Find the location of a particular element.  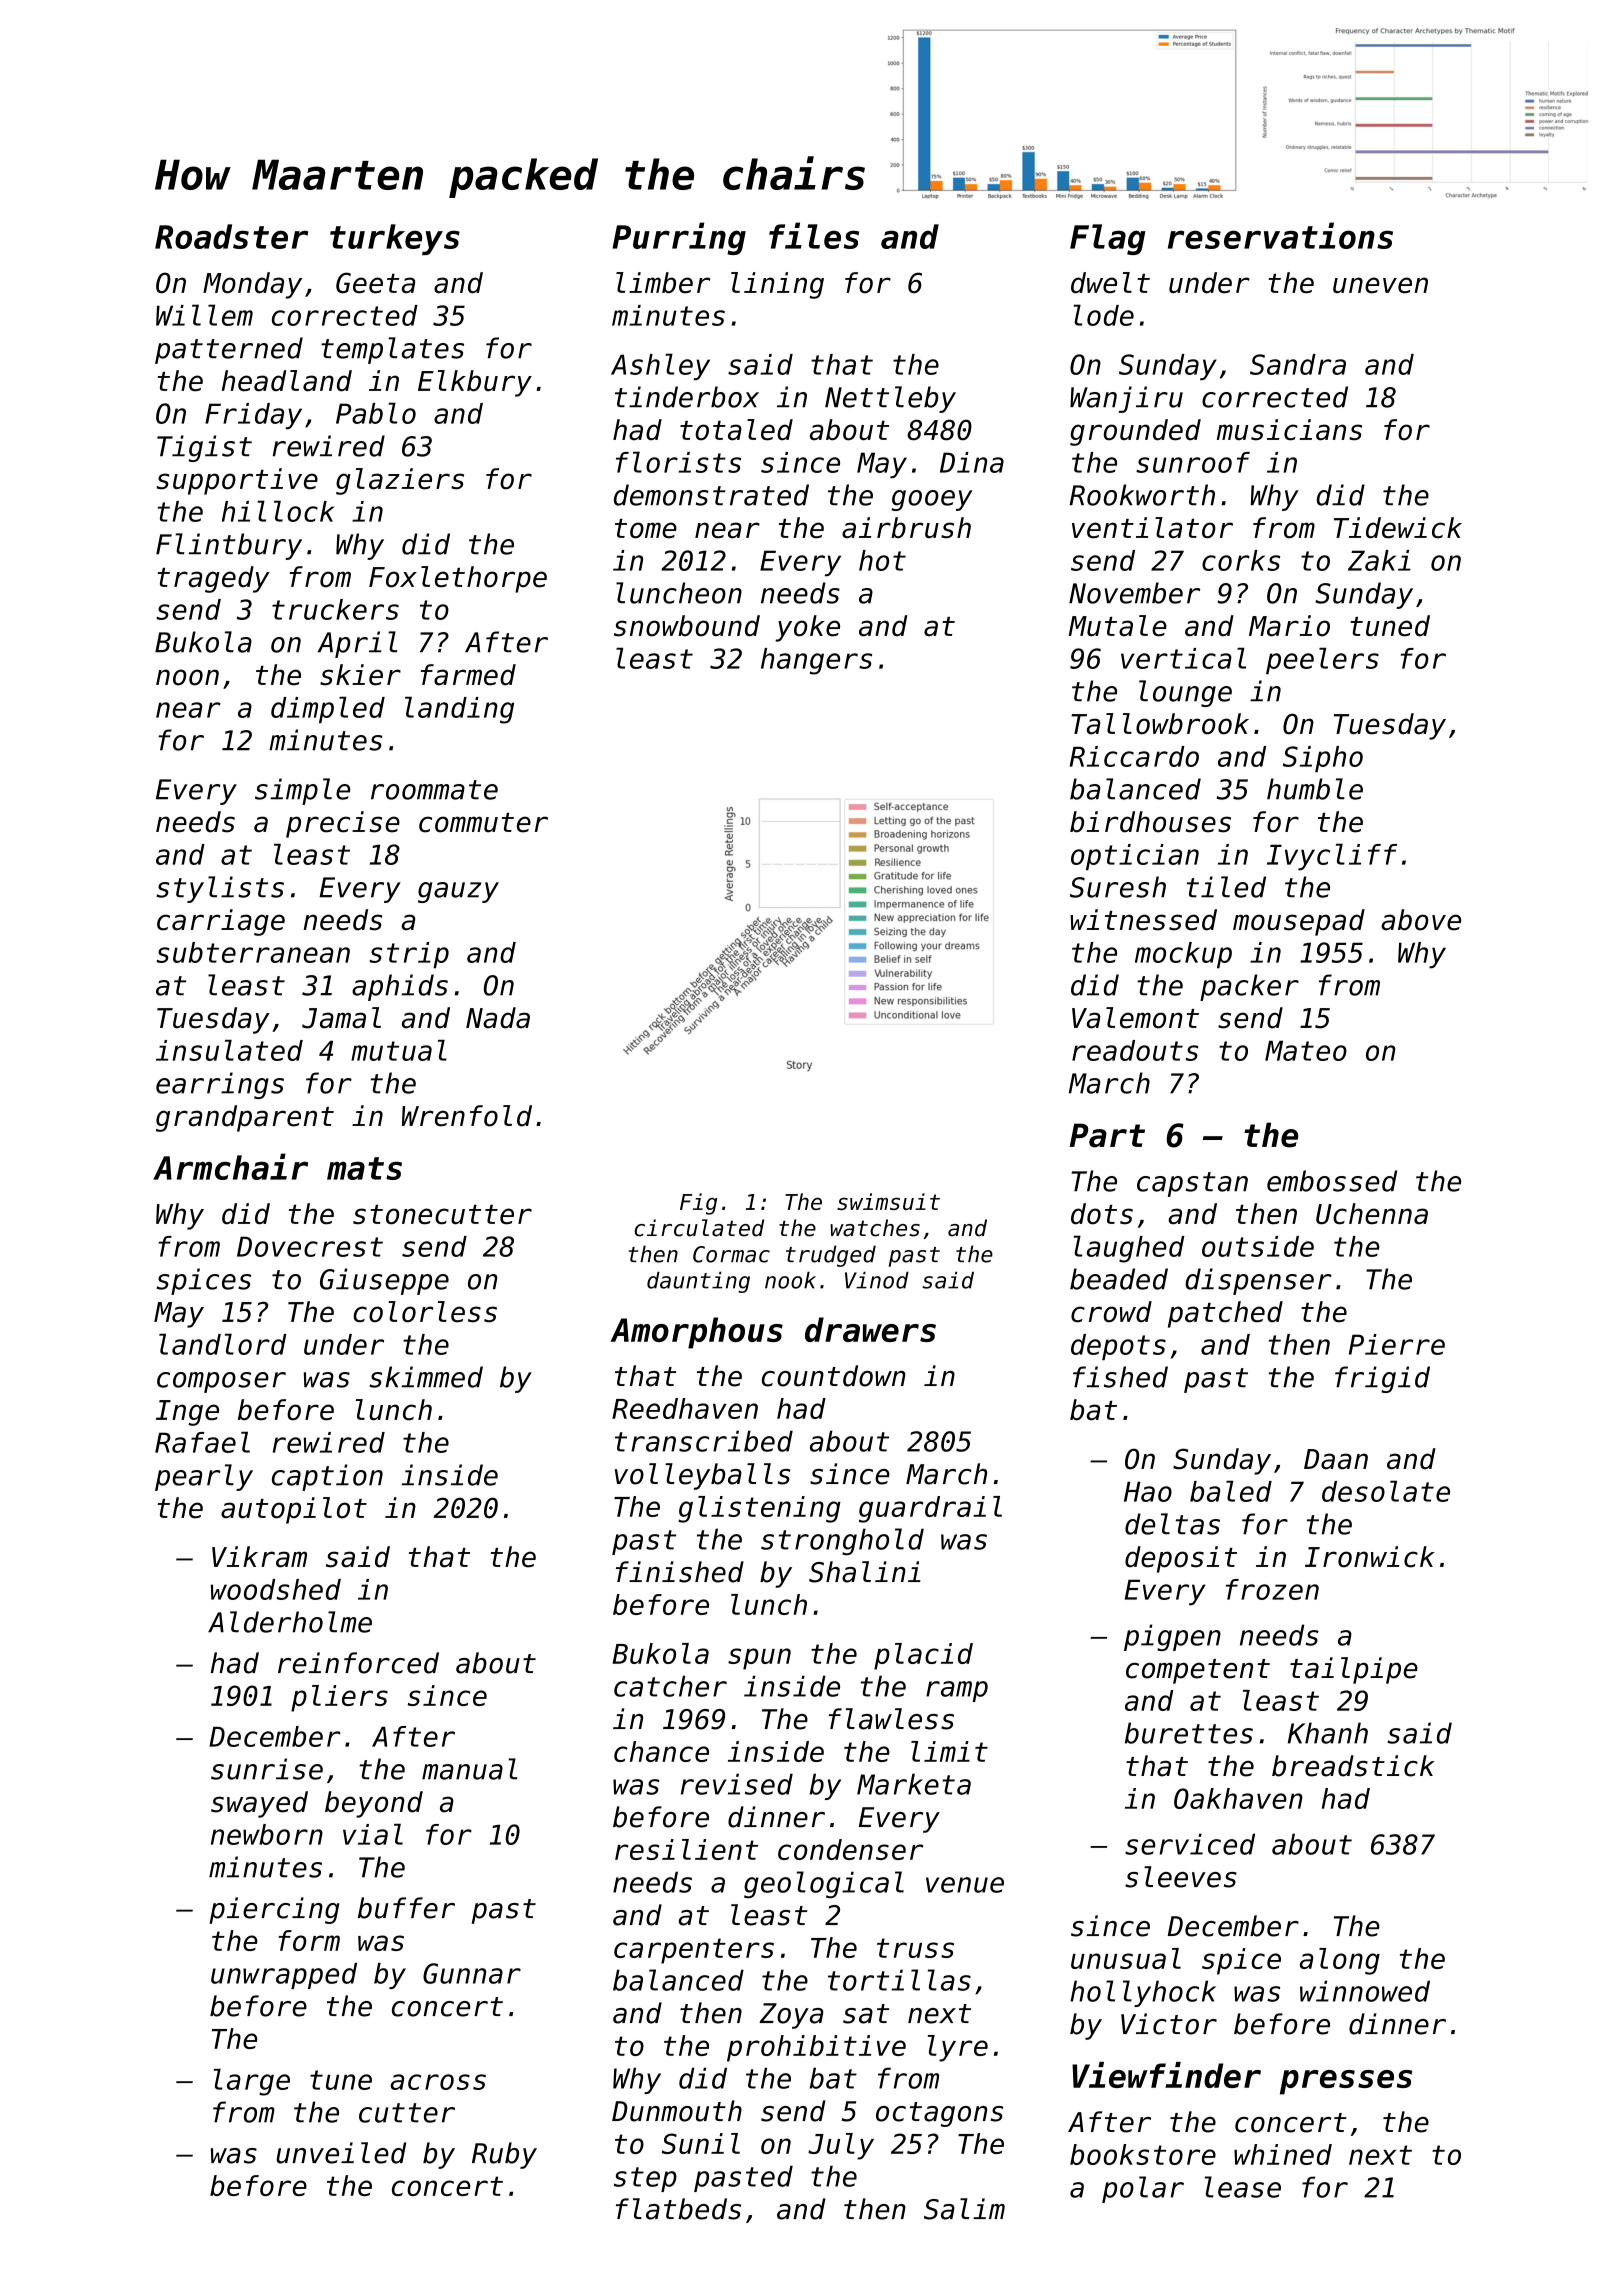

Vikram is located at coordinates (259, 1557).
